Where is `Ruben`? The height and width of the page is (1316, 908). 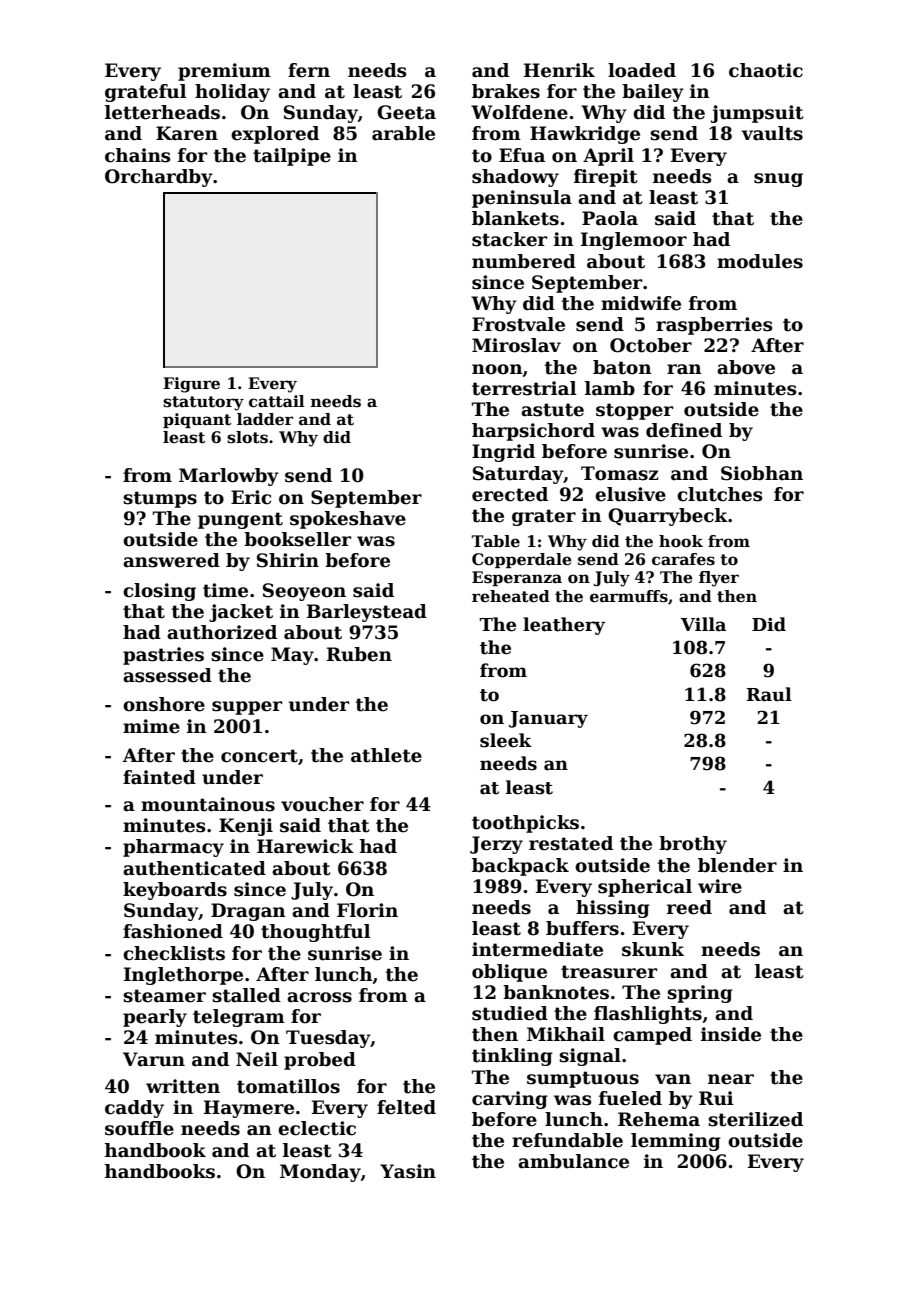 Ruben is located at coordinates (359, 654).
